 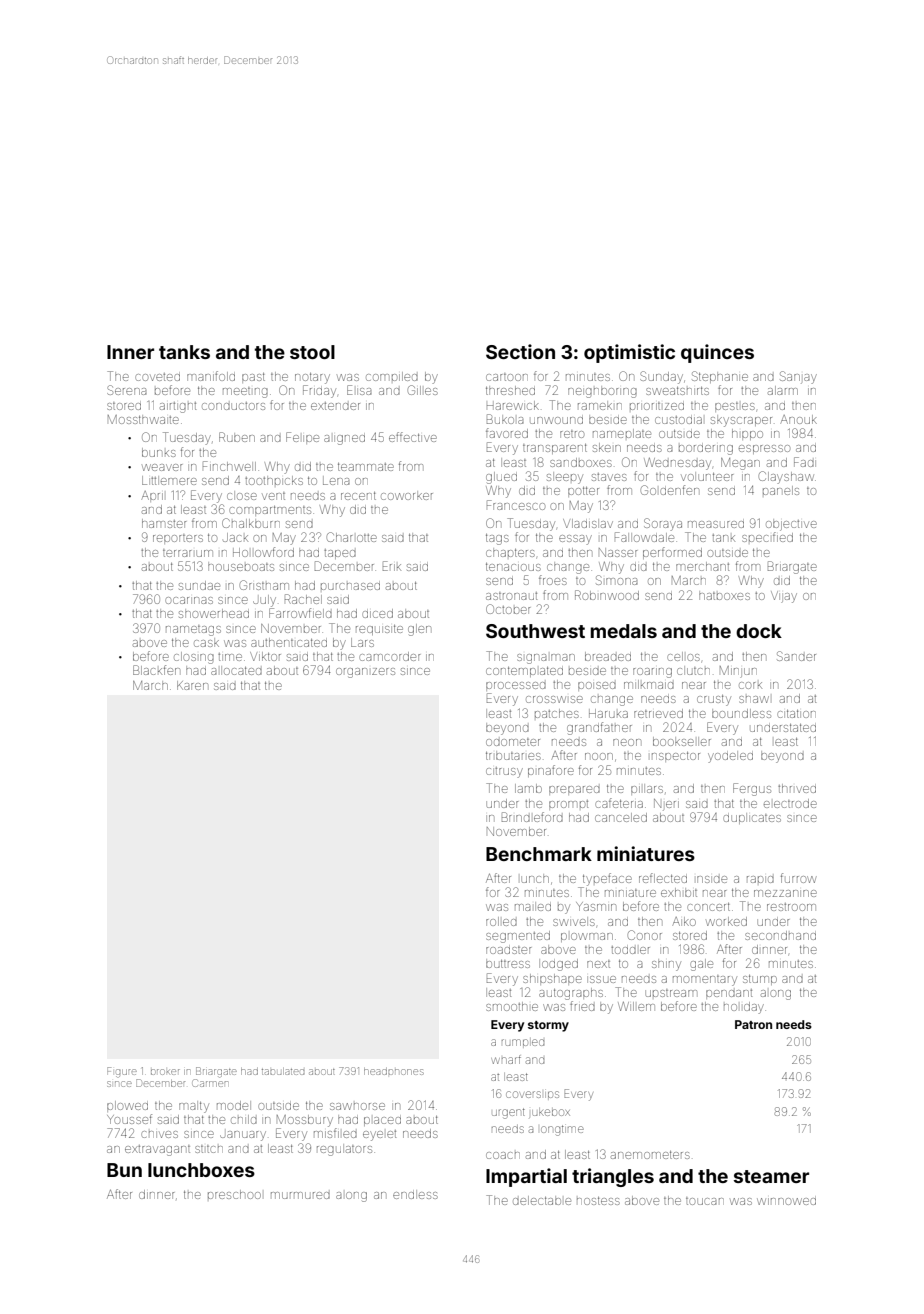 What do you see at coordinates (366, 467) in the screenshot?
I see `teammate` at bounding box center [366, 467].
